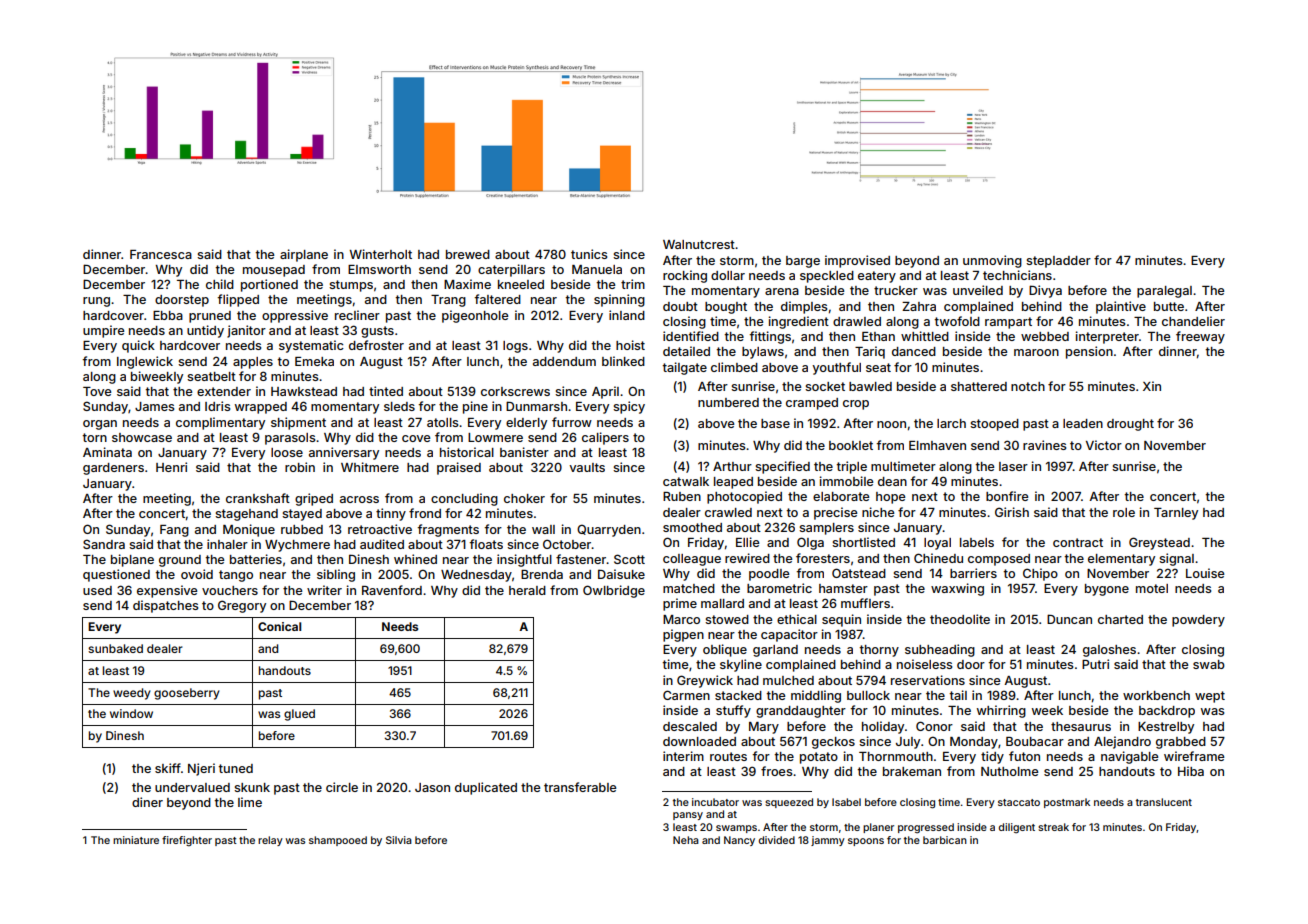 This screenshot has width=1308, height=924. I want to click on shampooed, so click(338, 841).
